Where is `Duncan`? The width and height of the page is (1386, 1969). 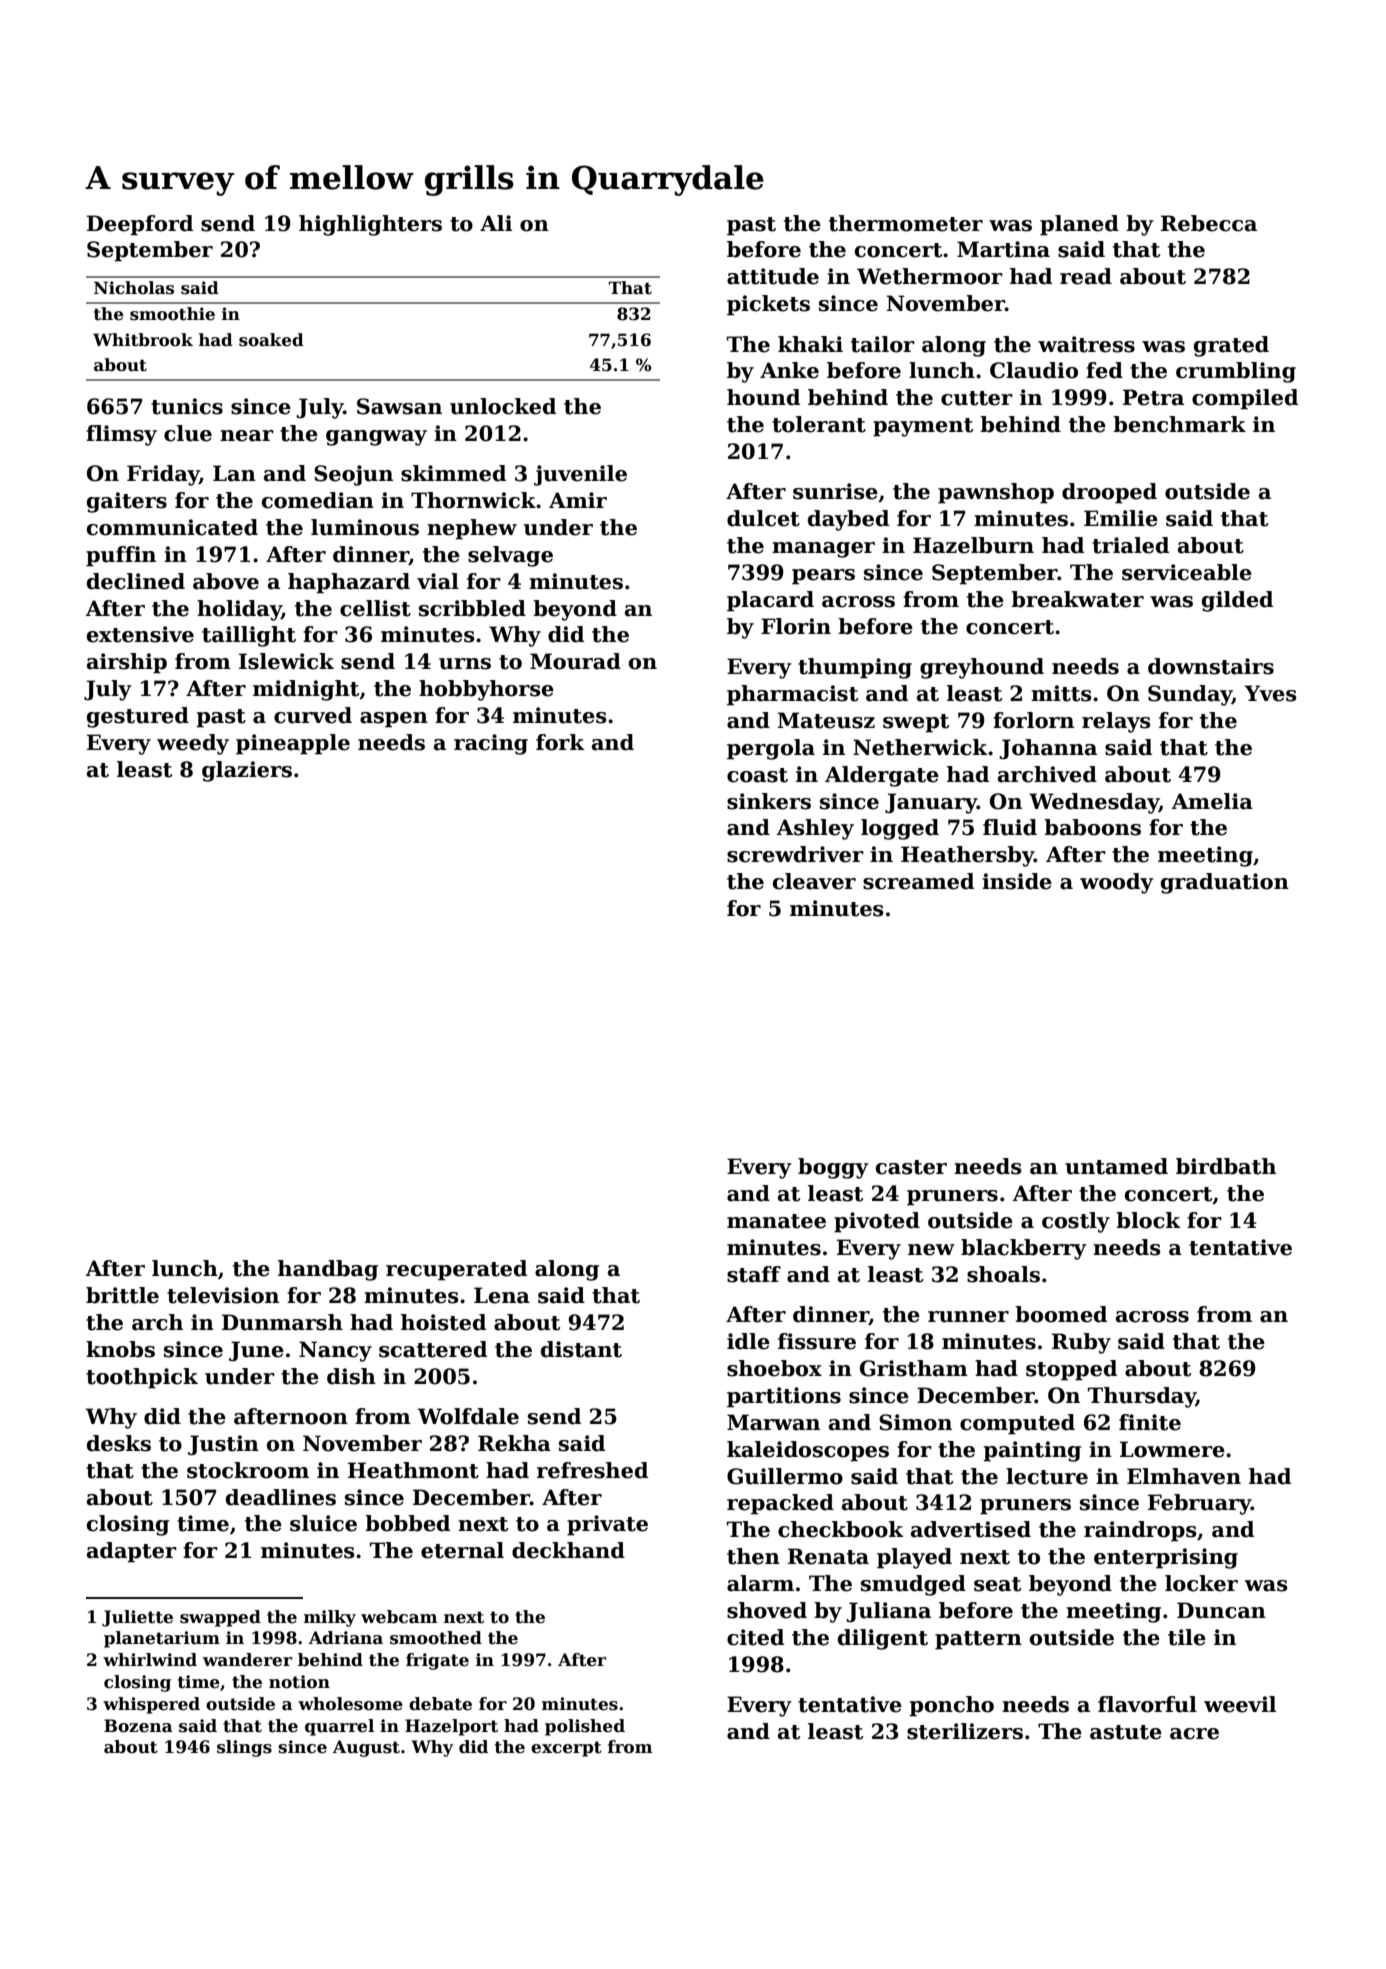
Duncan is located at coordinates (1221, 1610).
